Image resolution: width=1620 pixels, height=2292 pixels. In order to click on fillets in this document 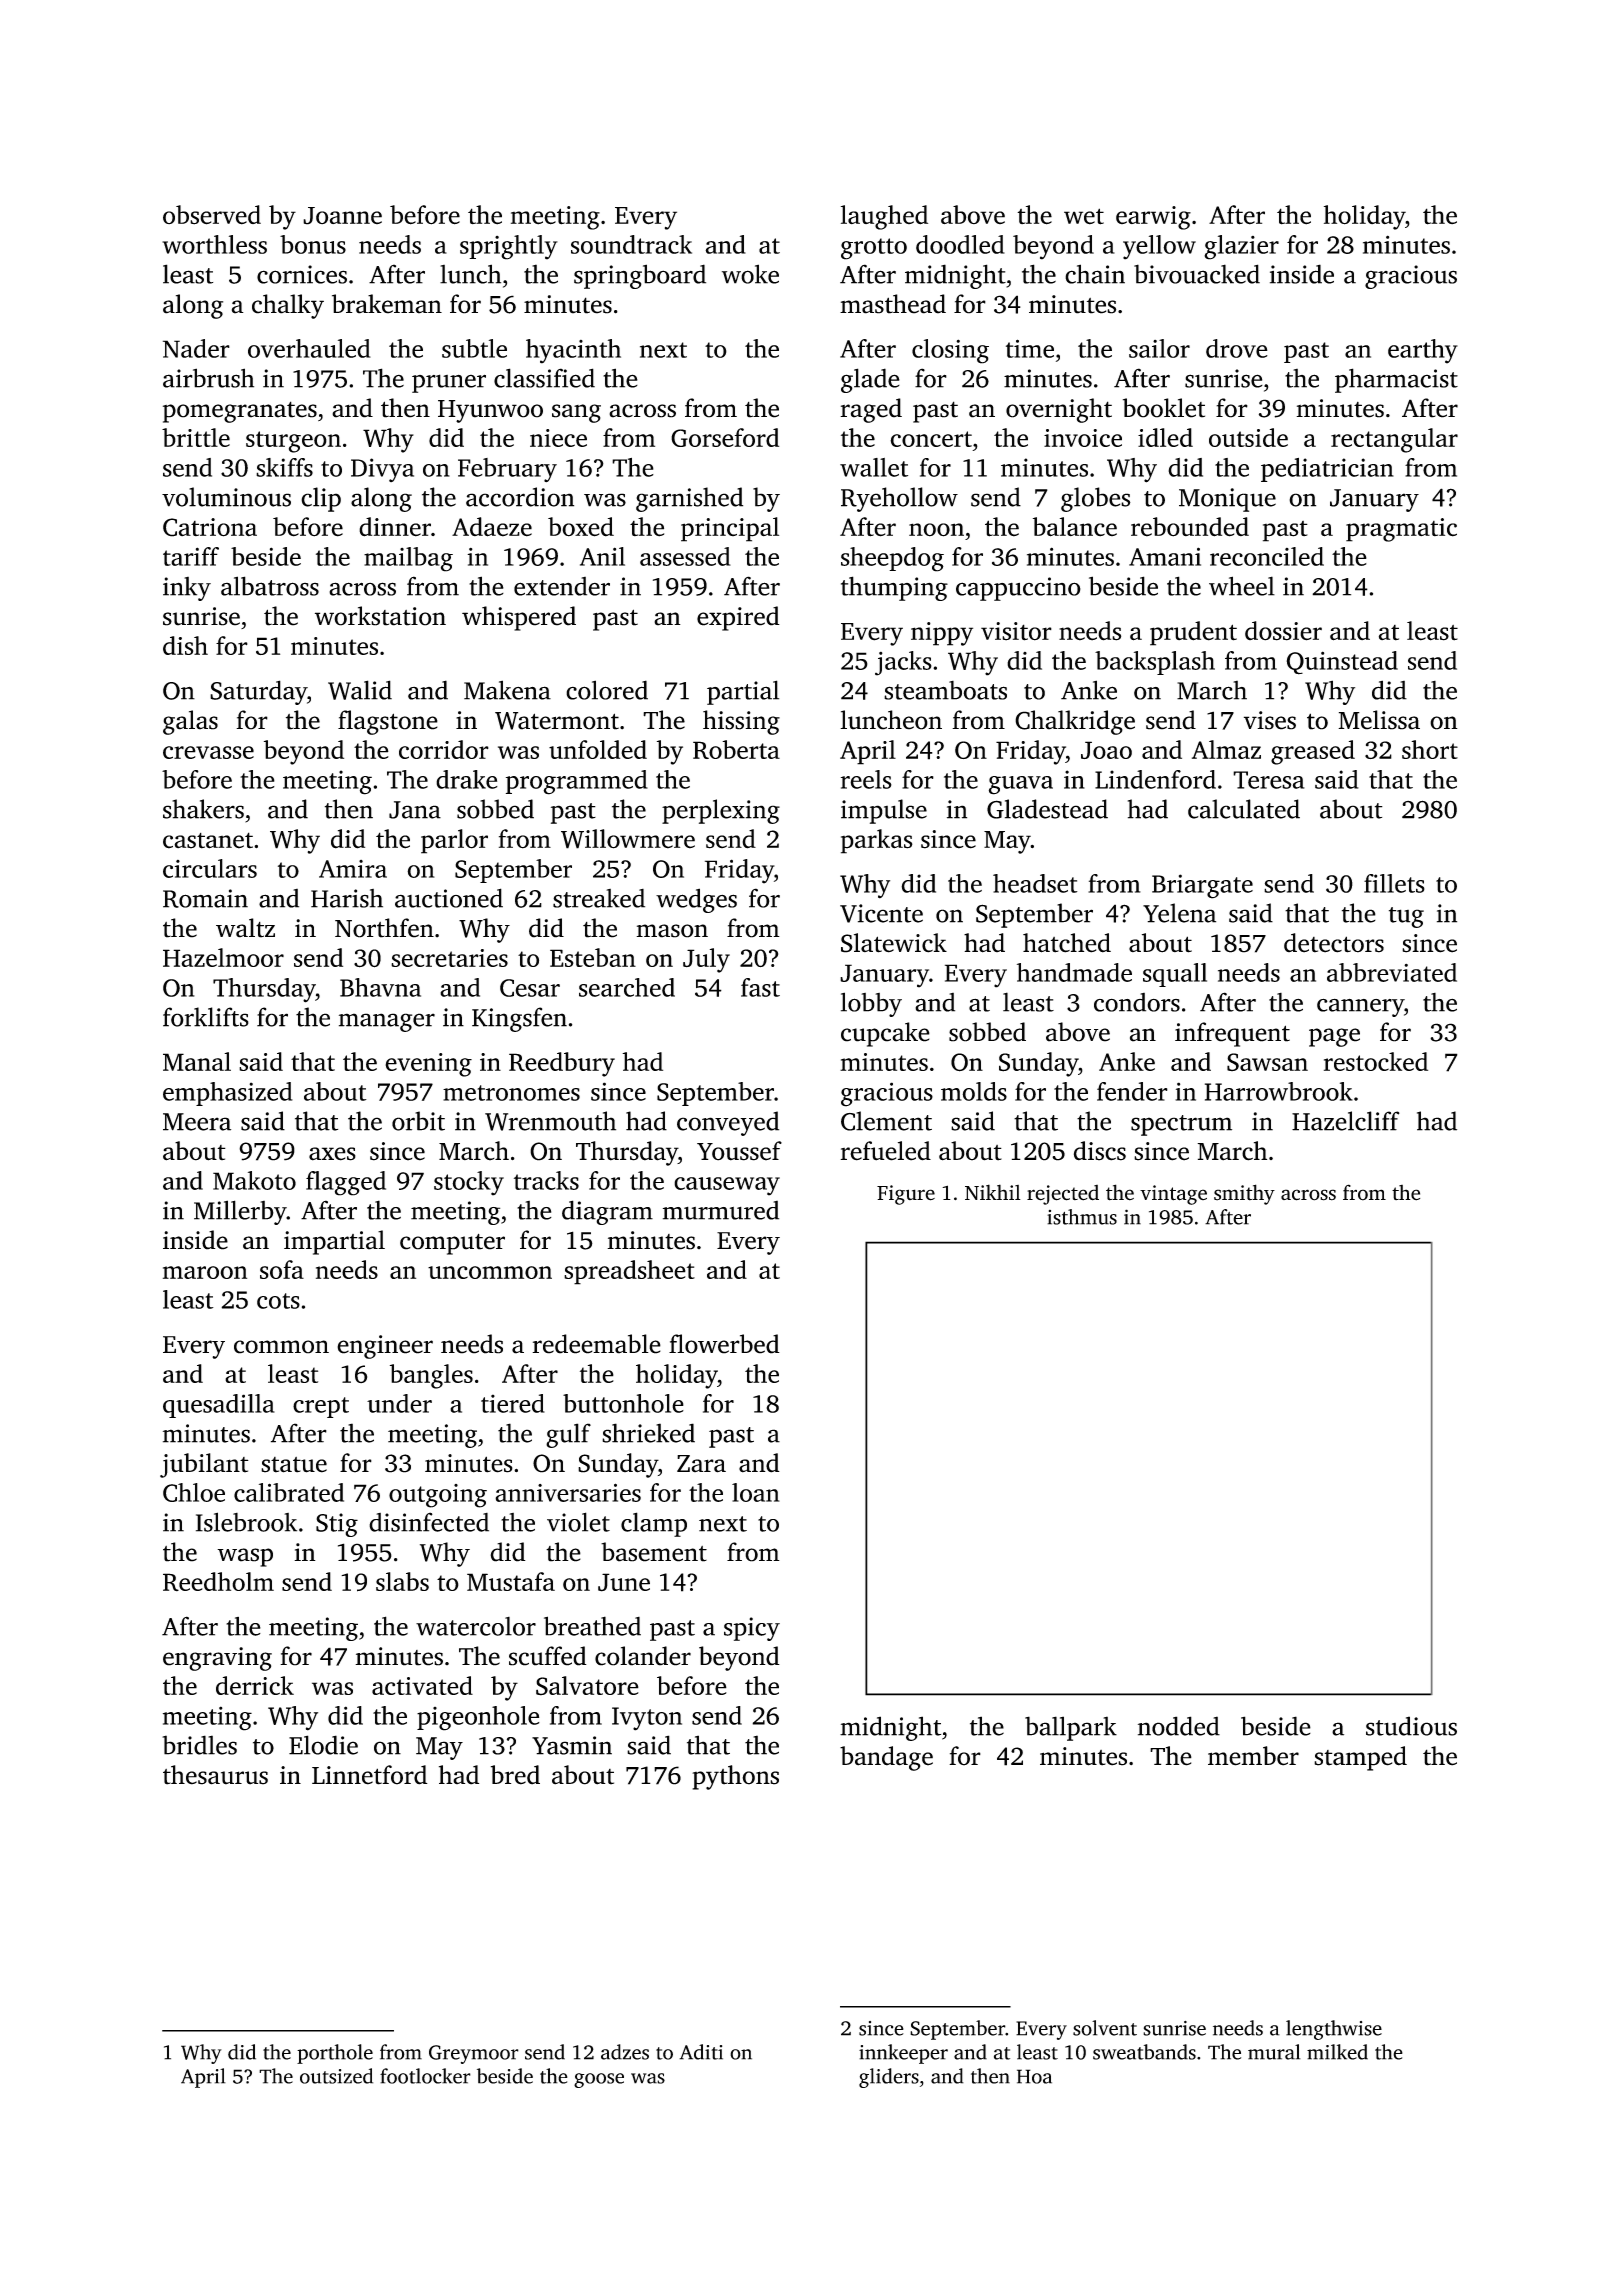, I will do `click(1394, 883)`.
